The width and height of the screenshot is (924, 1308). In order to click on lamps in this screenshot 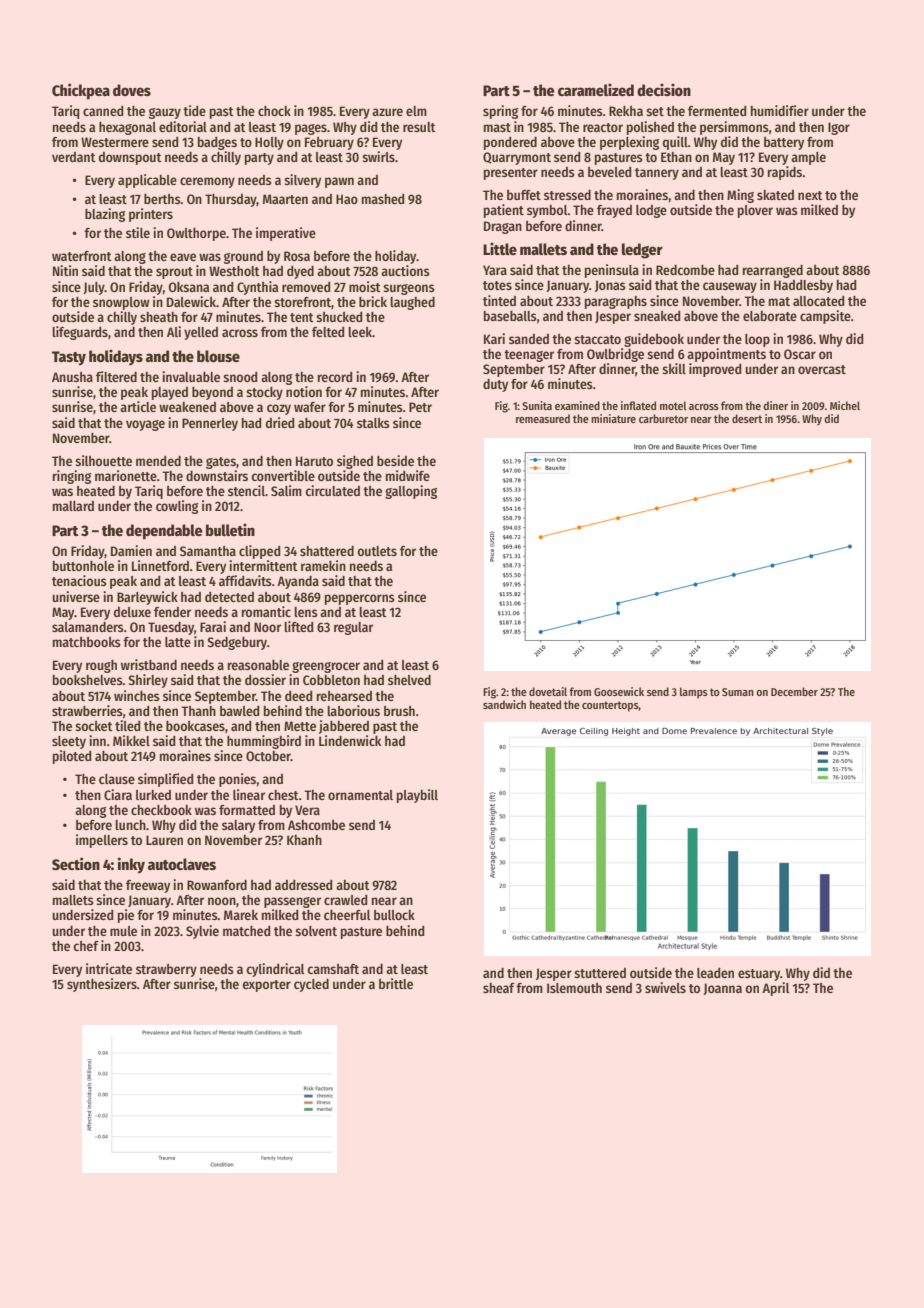, I will do `click(694, 693)`.
